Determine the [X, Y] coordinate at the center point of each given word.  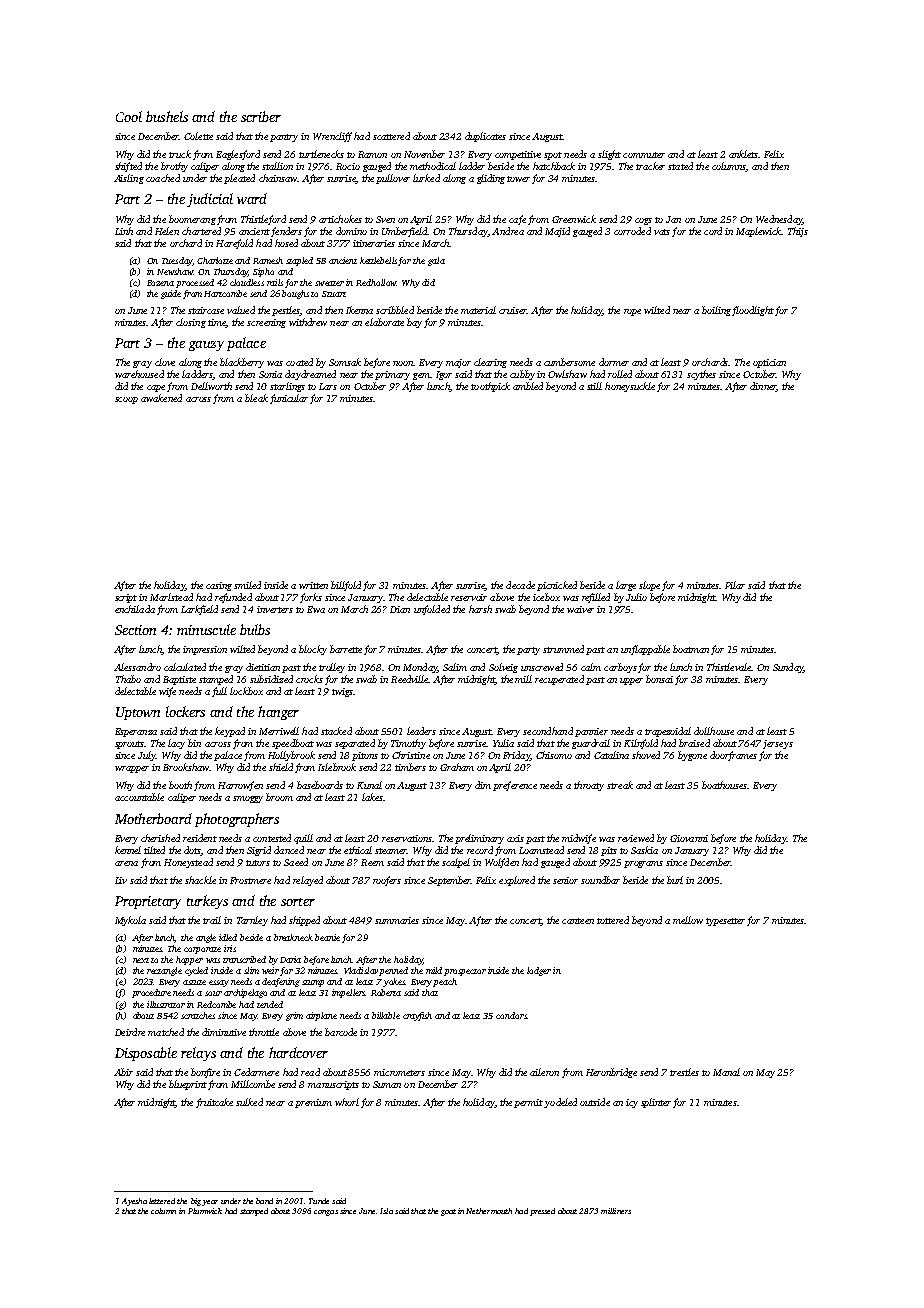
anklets [743, 154]
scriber [261, 116]
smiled [247, 585]
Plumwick [205, 1211]
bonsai [659, 679]
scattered [391, 136]
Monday [420, 668]
